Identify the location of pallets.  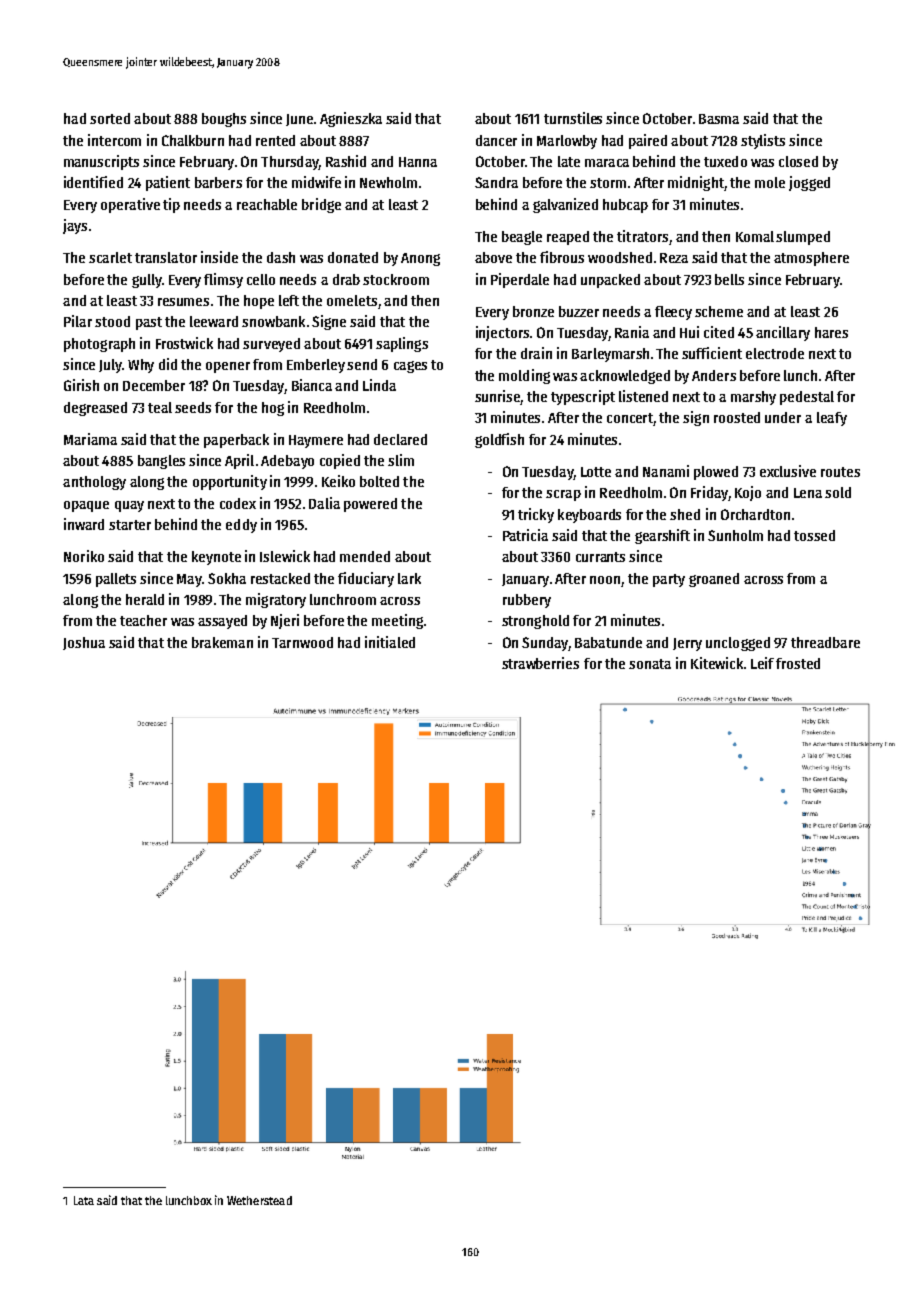
(116, 580).
